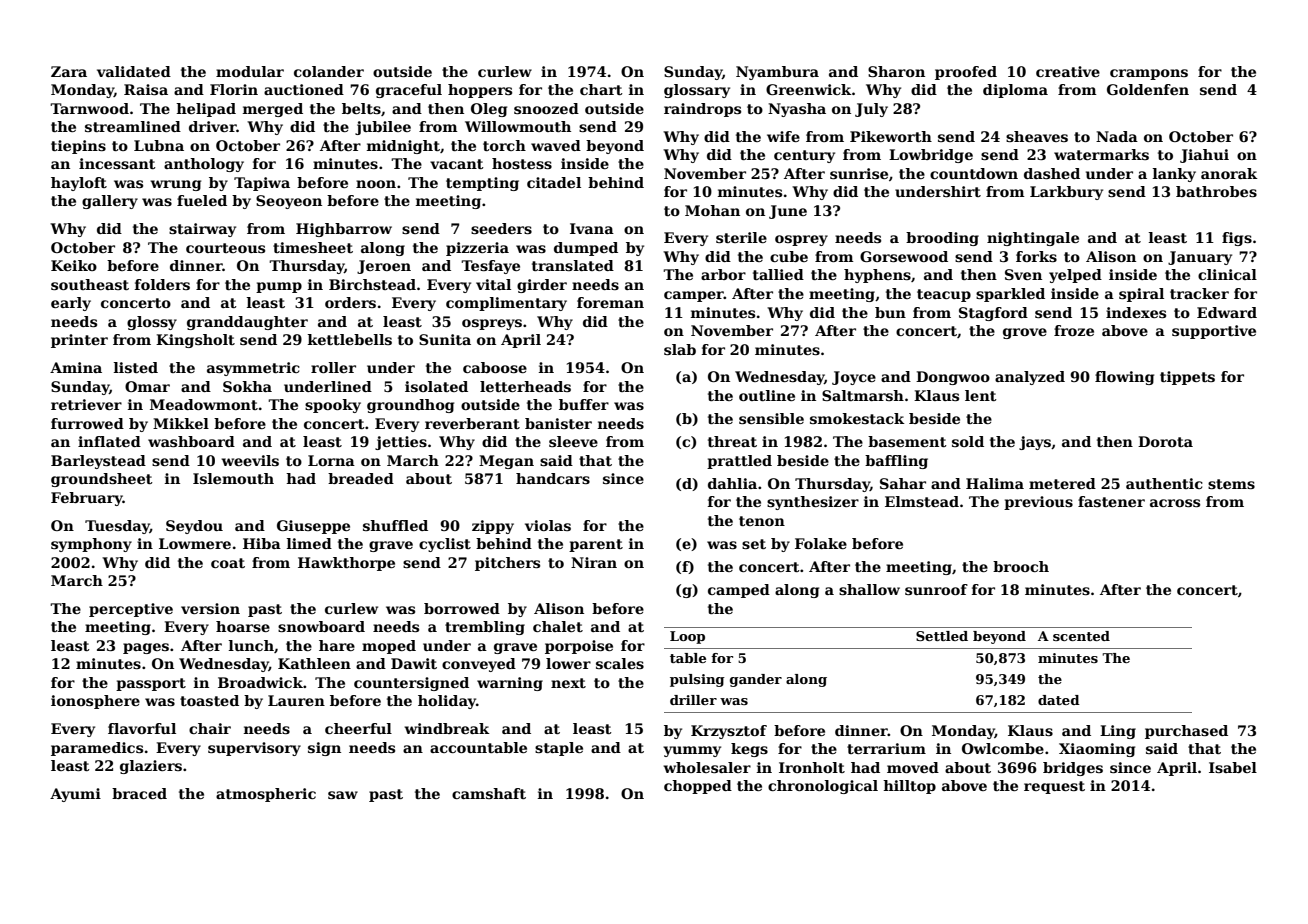 The image size is (1308, 924). I want to click on sunroof, so click(936, 589).
